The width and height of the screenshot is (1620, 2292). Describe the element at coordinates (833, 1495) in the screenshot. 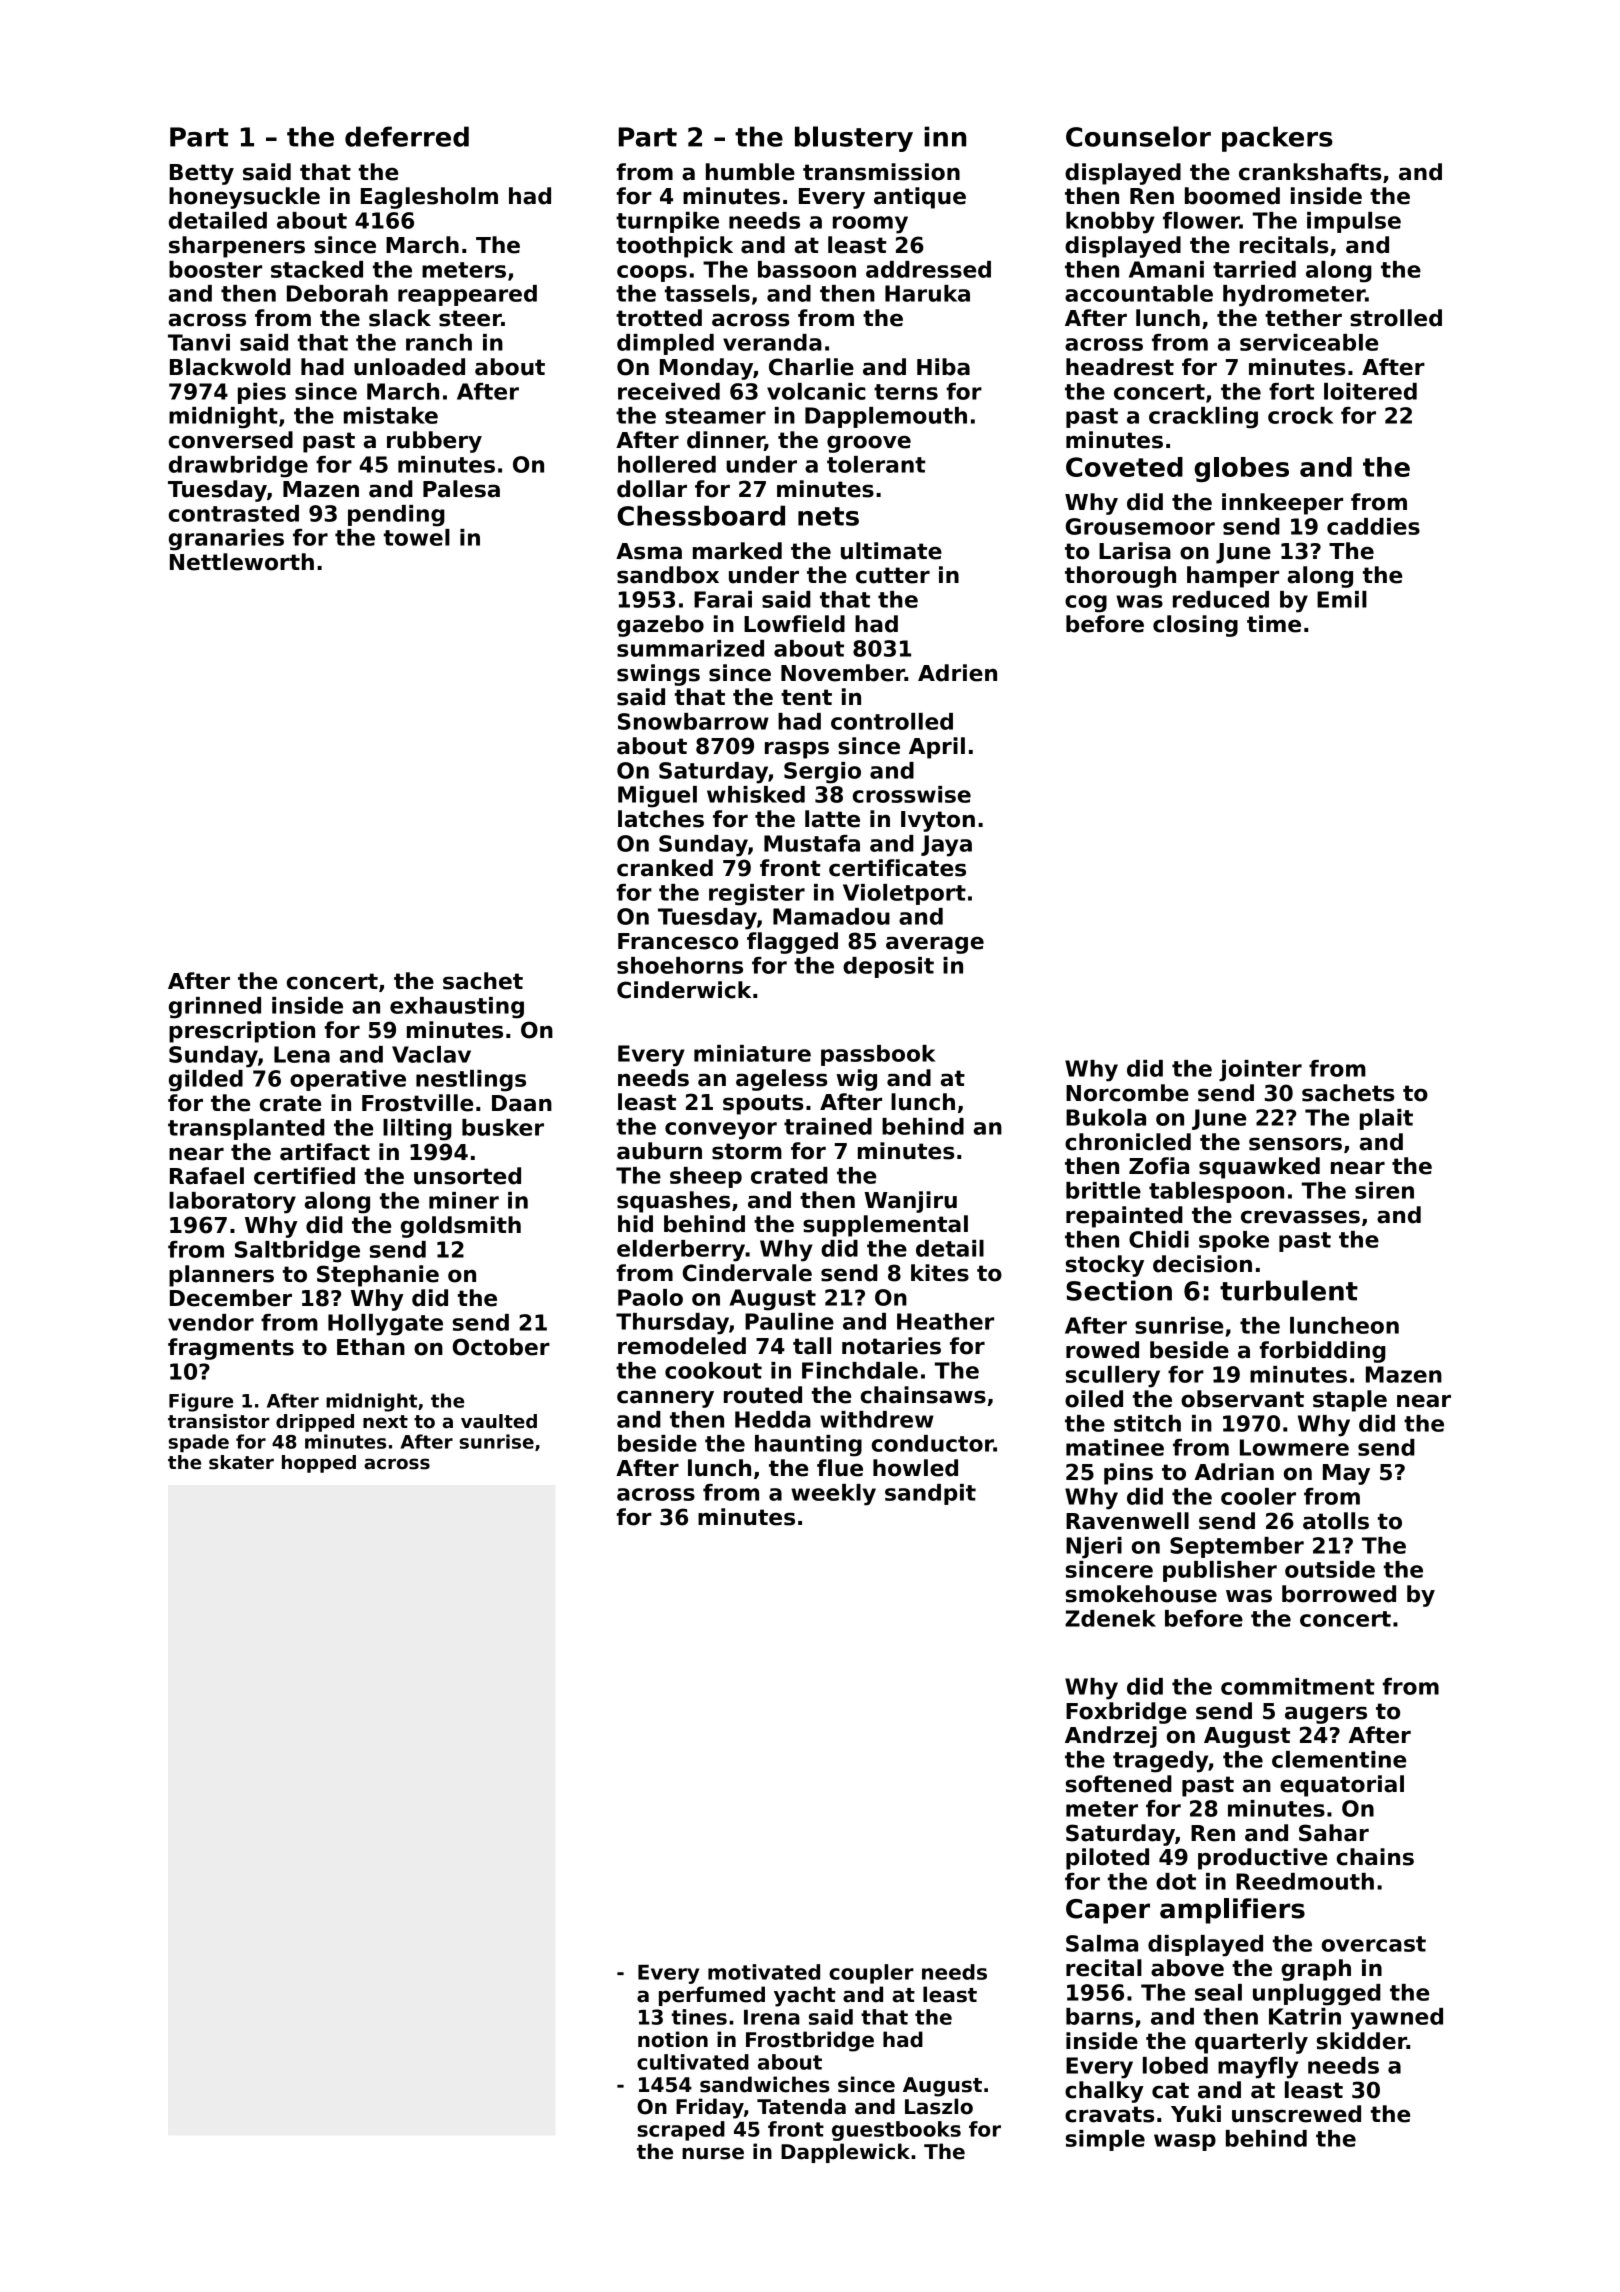

I see `weekly` at that location.
